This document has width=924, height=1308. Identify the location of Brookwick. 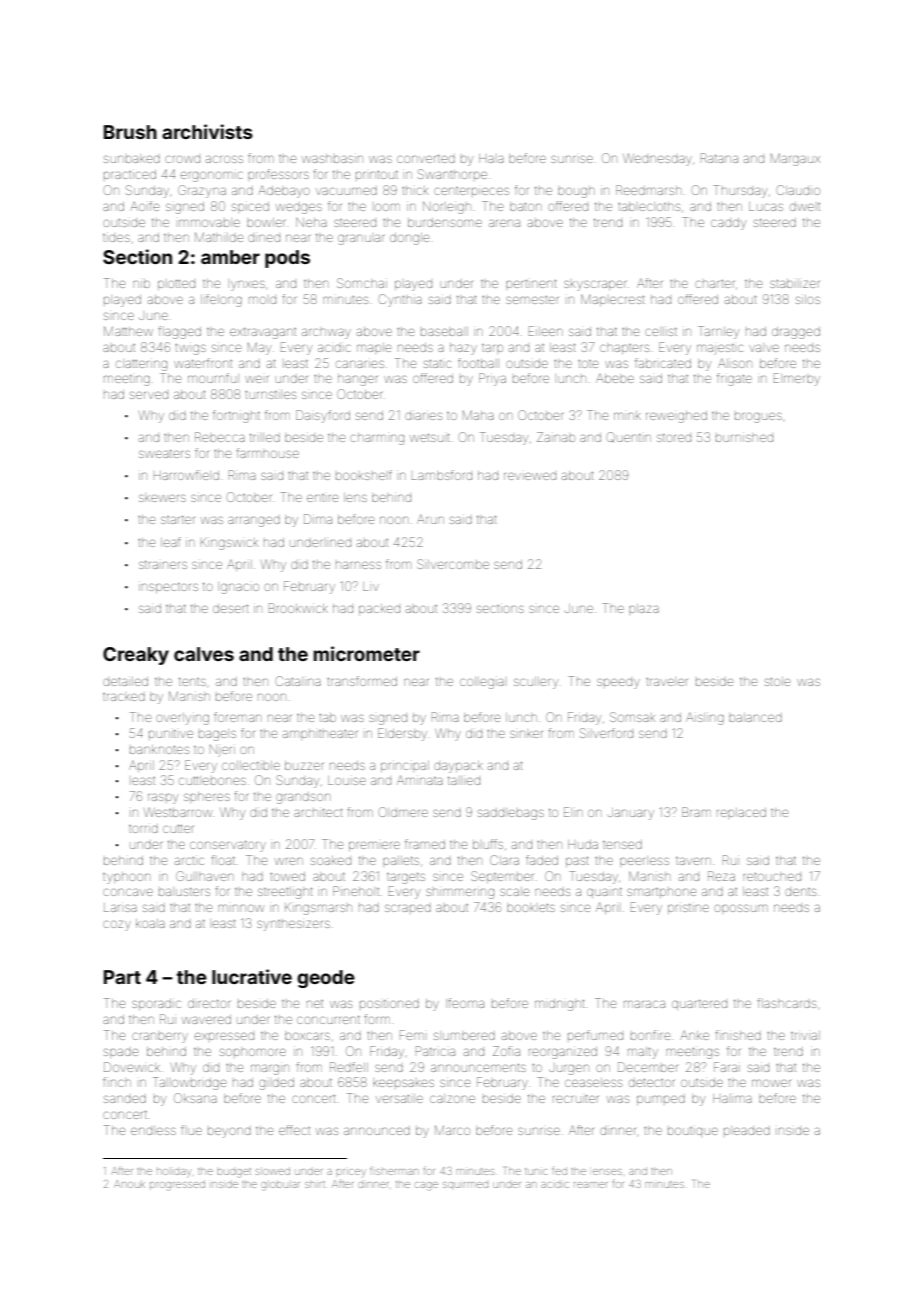
(298, 608).
